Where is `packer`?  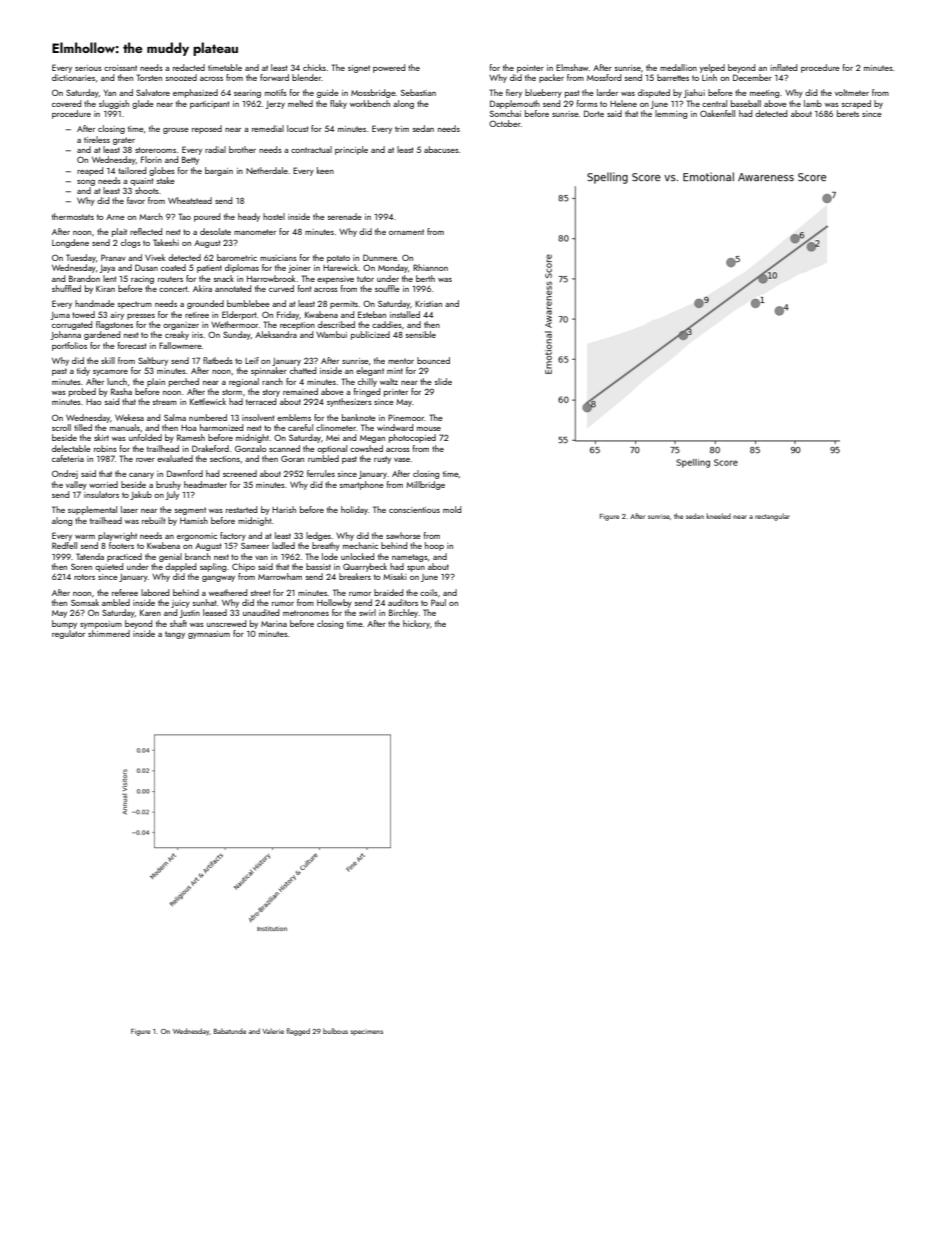 packer is located at coordinates (551, 78).
